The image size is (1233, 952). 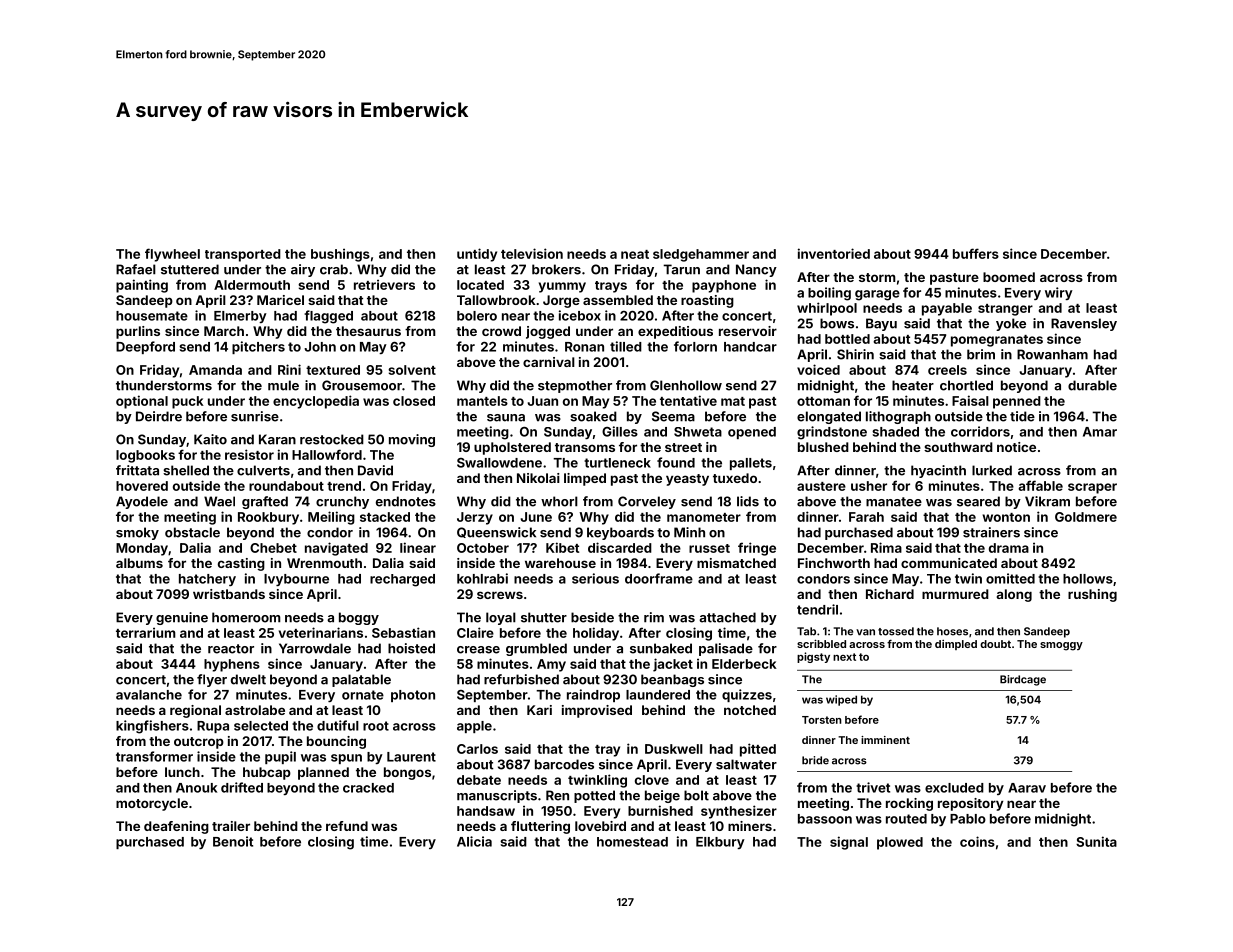 I want to click on buffers, so click(x=976, y=253).
